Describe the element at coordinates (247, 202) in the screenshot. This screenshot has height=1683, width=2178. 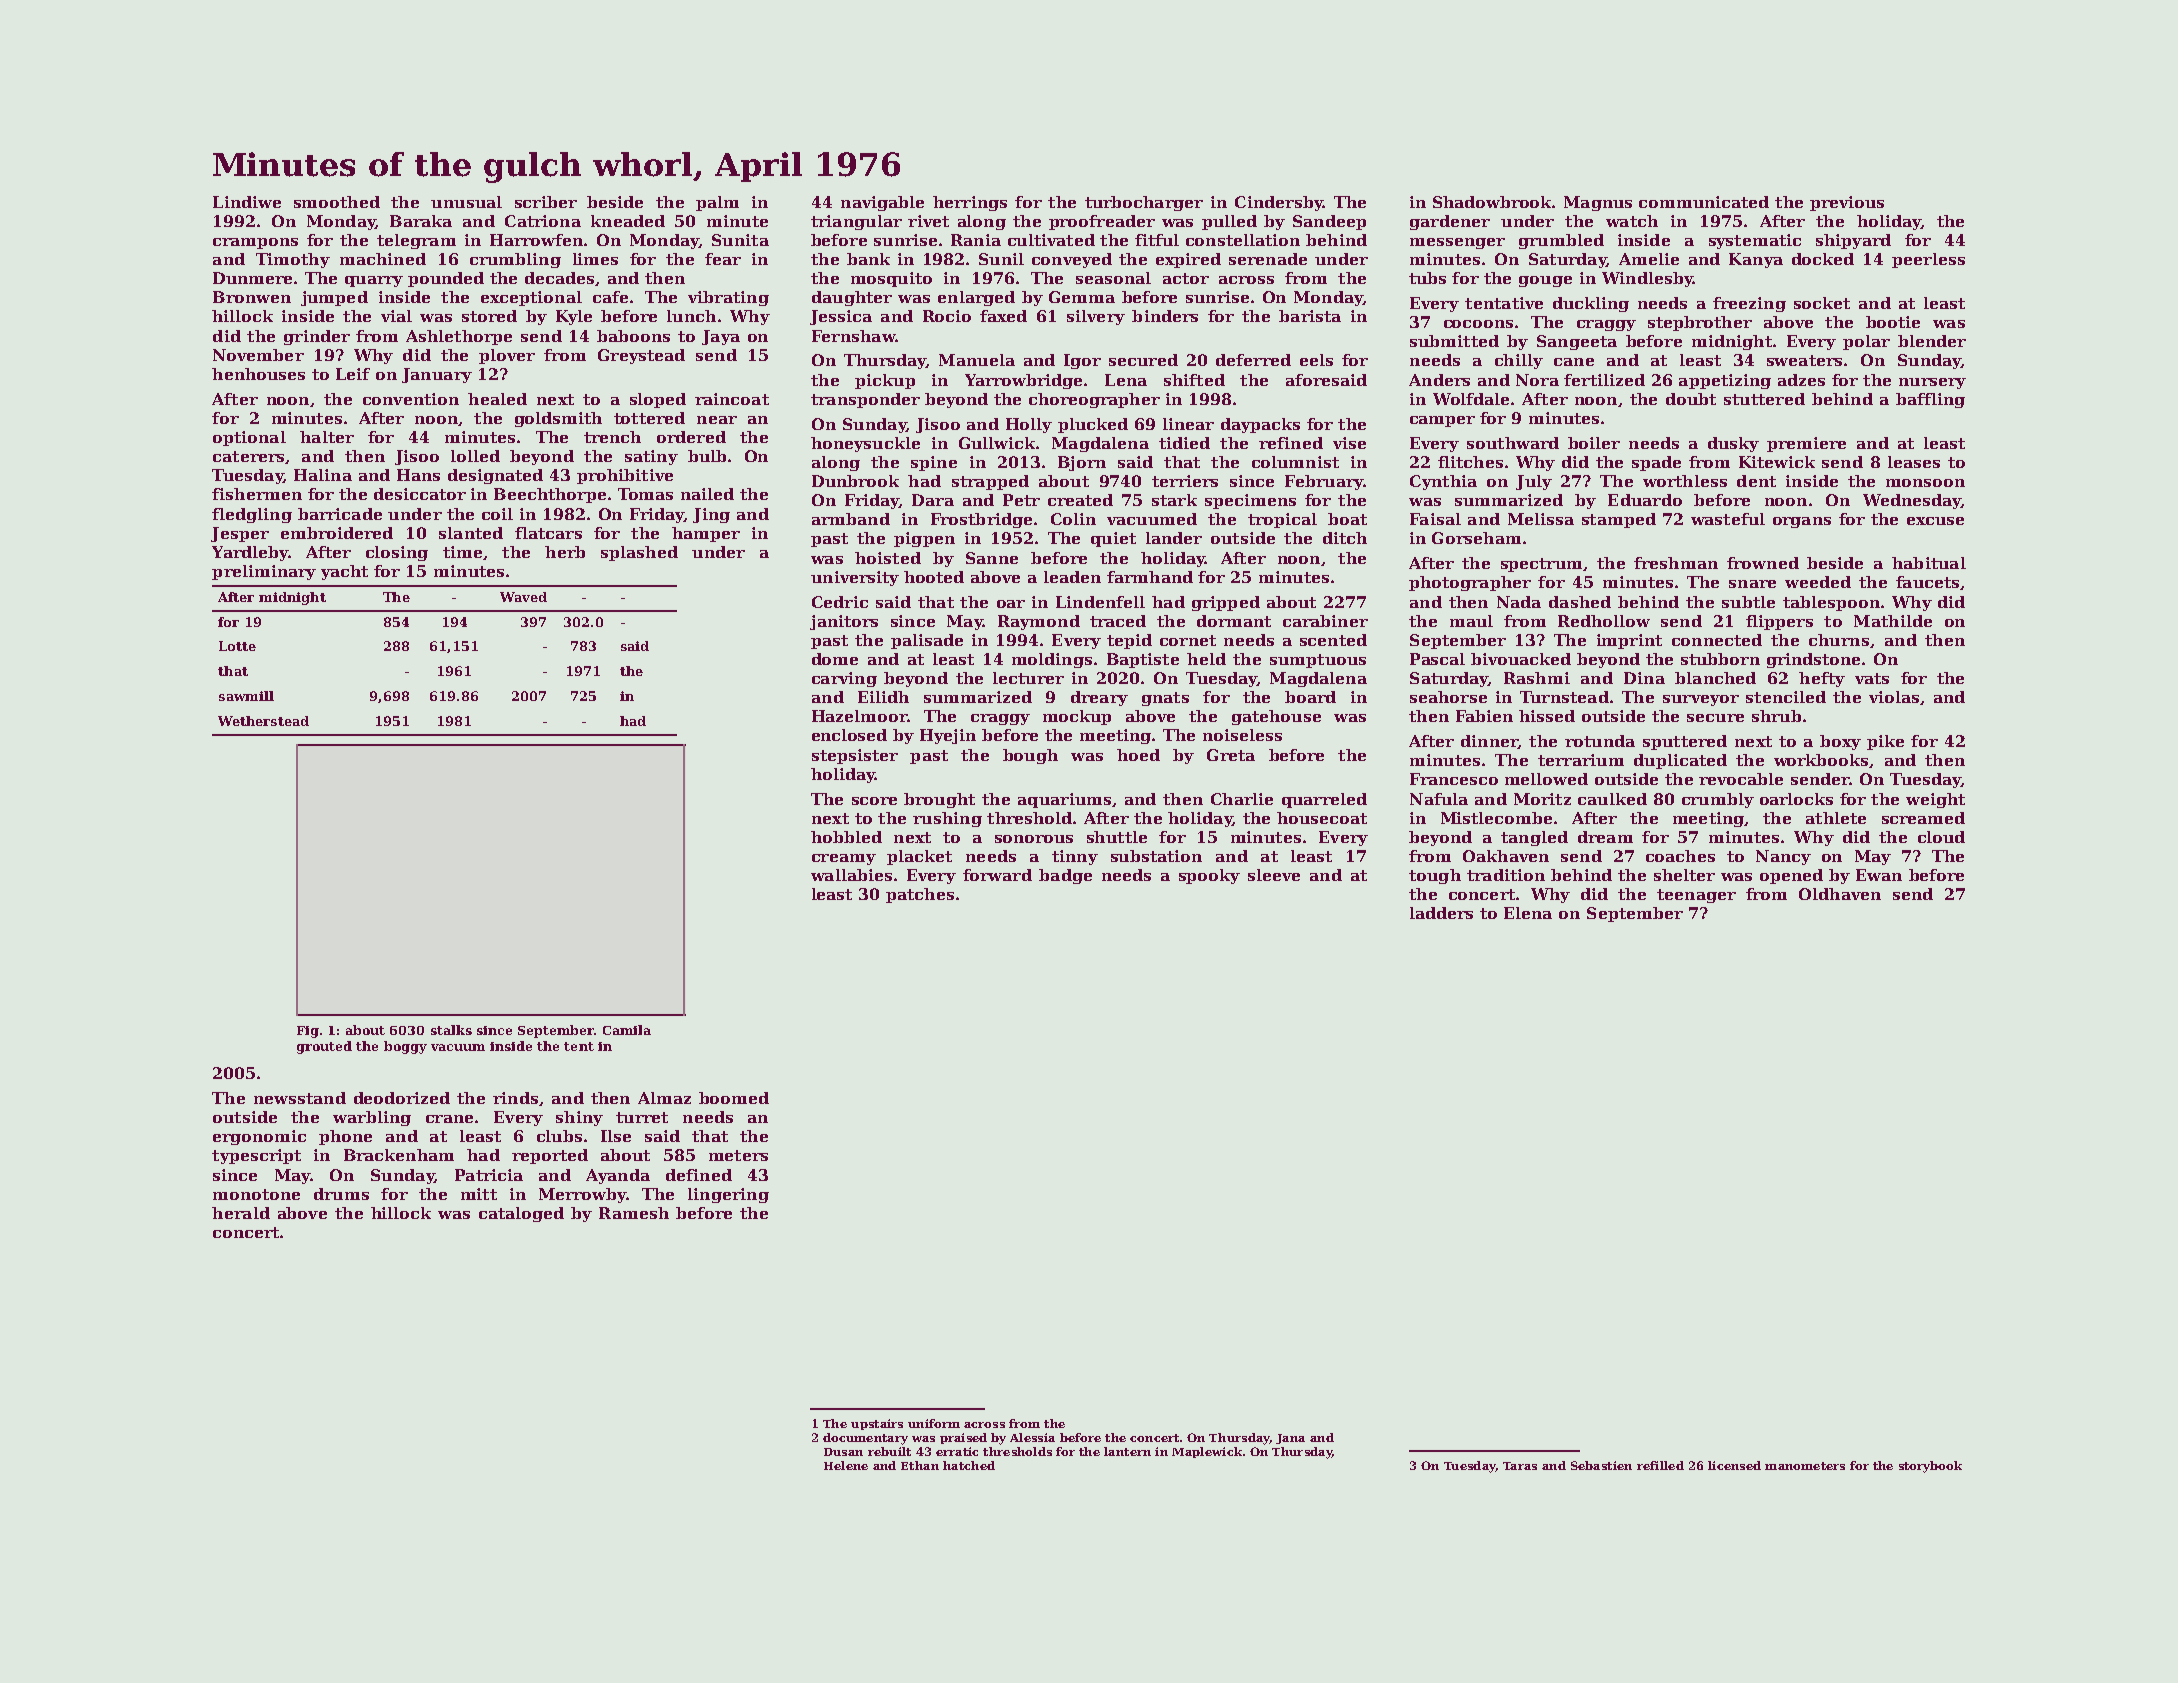
I see `Lindiwe` at that location.
